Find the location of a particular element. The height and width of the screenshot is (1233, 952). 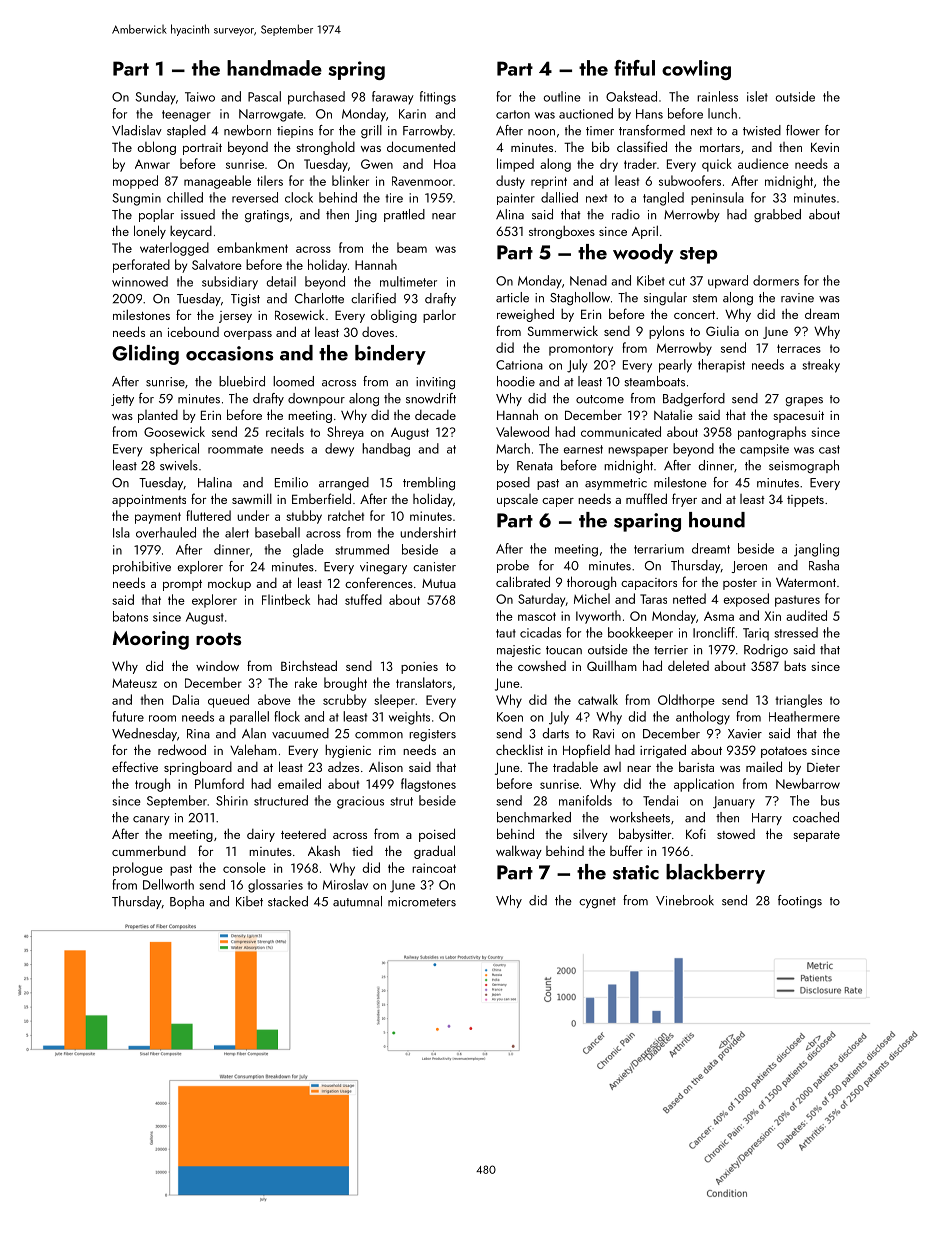

recitals is located at coordinates (285, 431).
